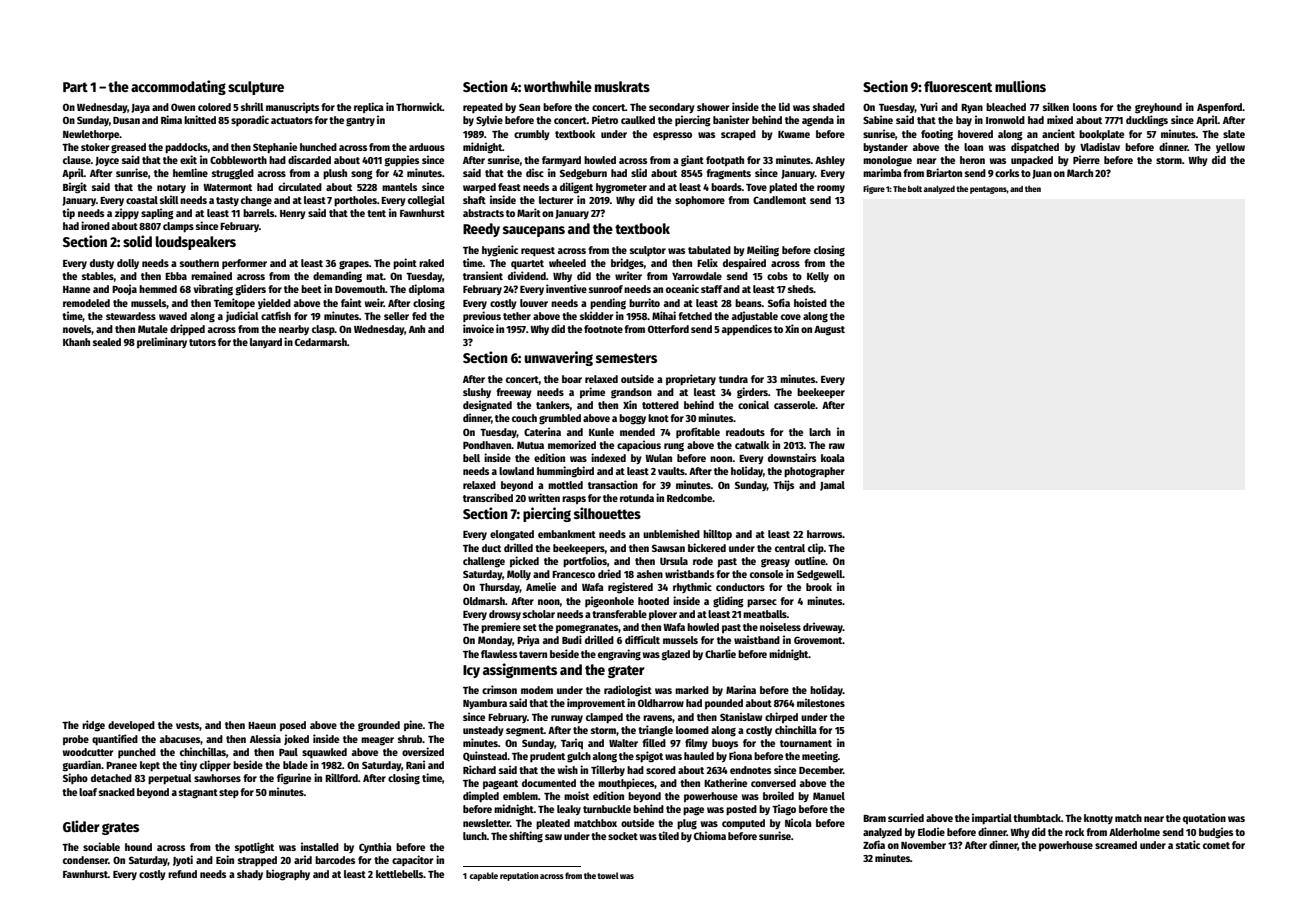 The width and height of the image is (1308, 924). Describe the element at coordinates (227, 187) in the image. I see `Watermont` at that location.
